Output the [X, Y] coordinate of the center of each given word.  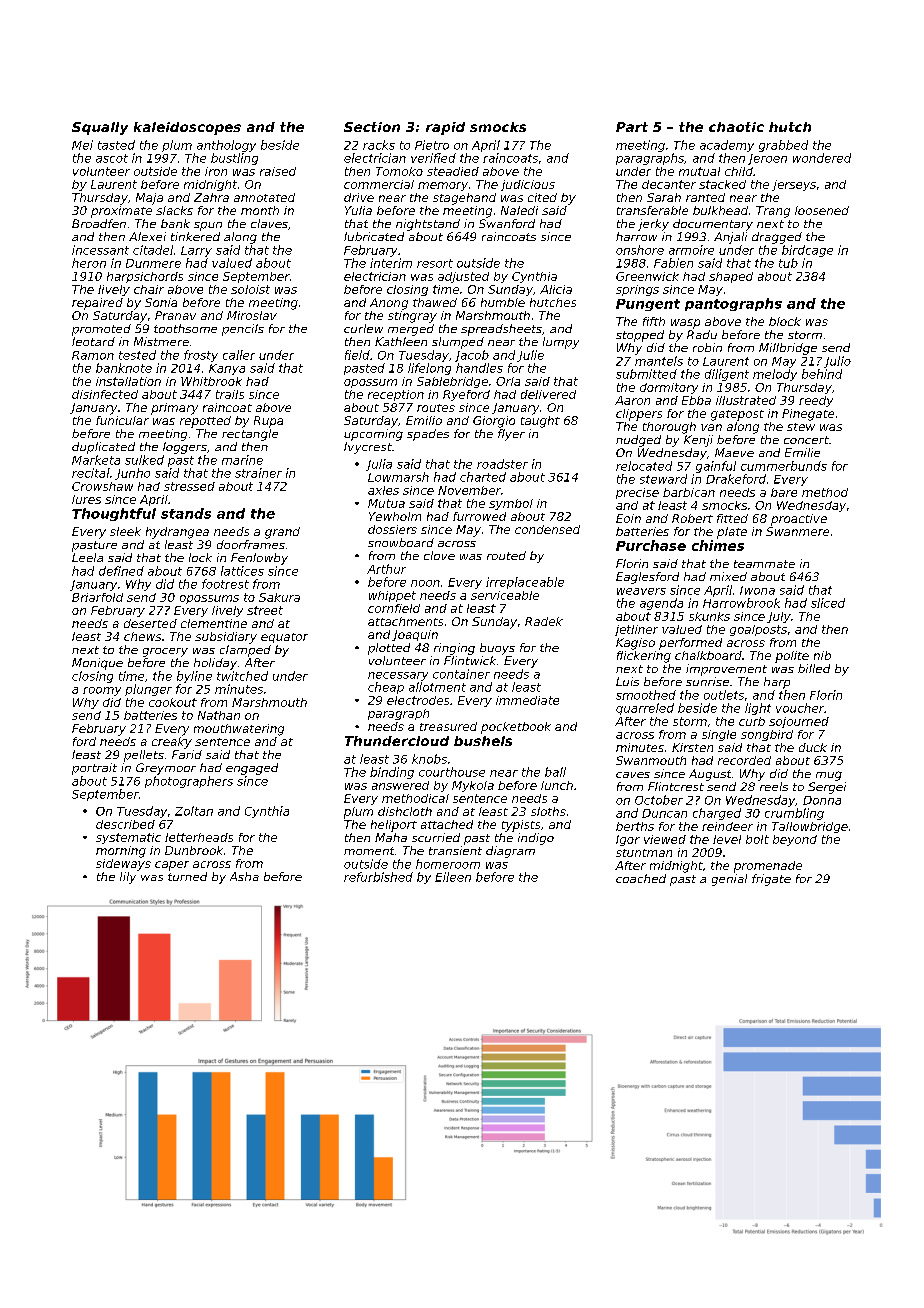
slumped [458, 343]
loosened [822, 210]
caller [239, 355]
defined [121, 571]
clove [439, 555]
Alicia [556, 289]
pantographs [733, 304]
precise [637, 493]
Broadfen [99, 223]
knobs [429, 759]
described [125, 824]
